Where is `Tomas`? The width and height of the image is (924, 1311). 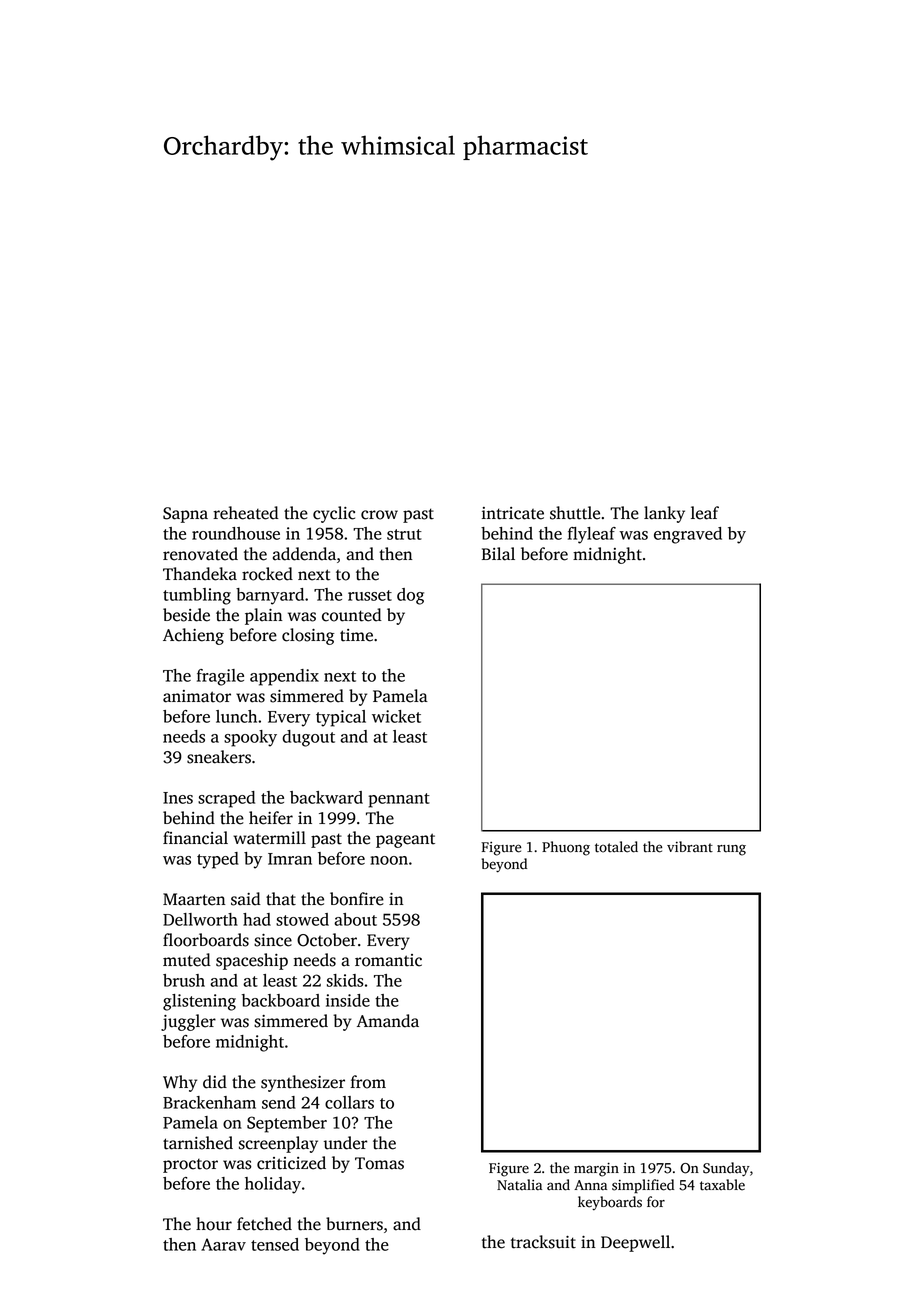 Tomas is located at coordinates (379, 1163).
